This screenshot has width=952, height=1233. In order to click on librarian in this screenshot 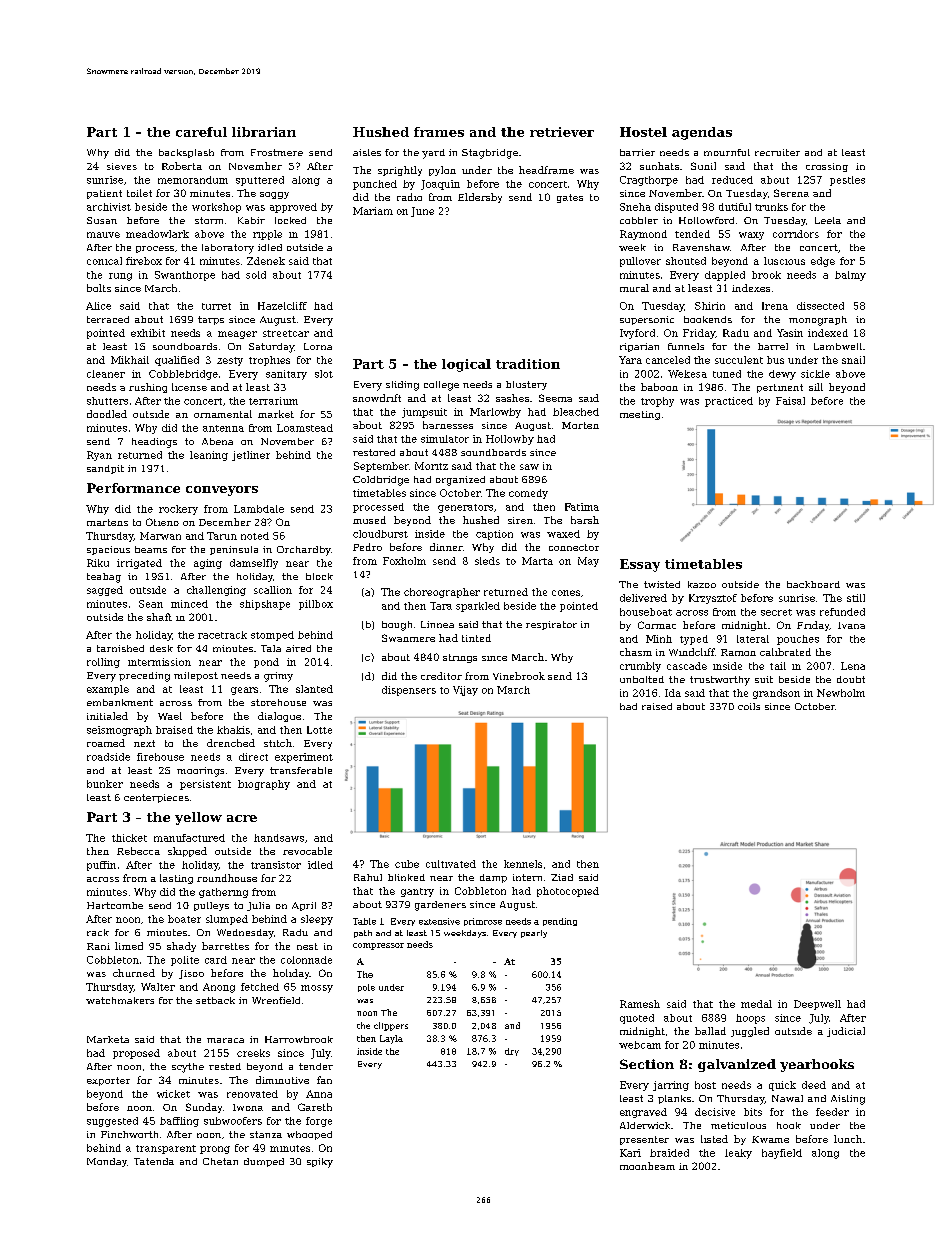, I will do `click(264, 132)`.
